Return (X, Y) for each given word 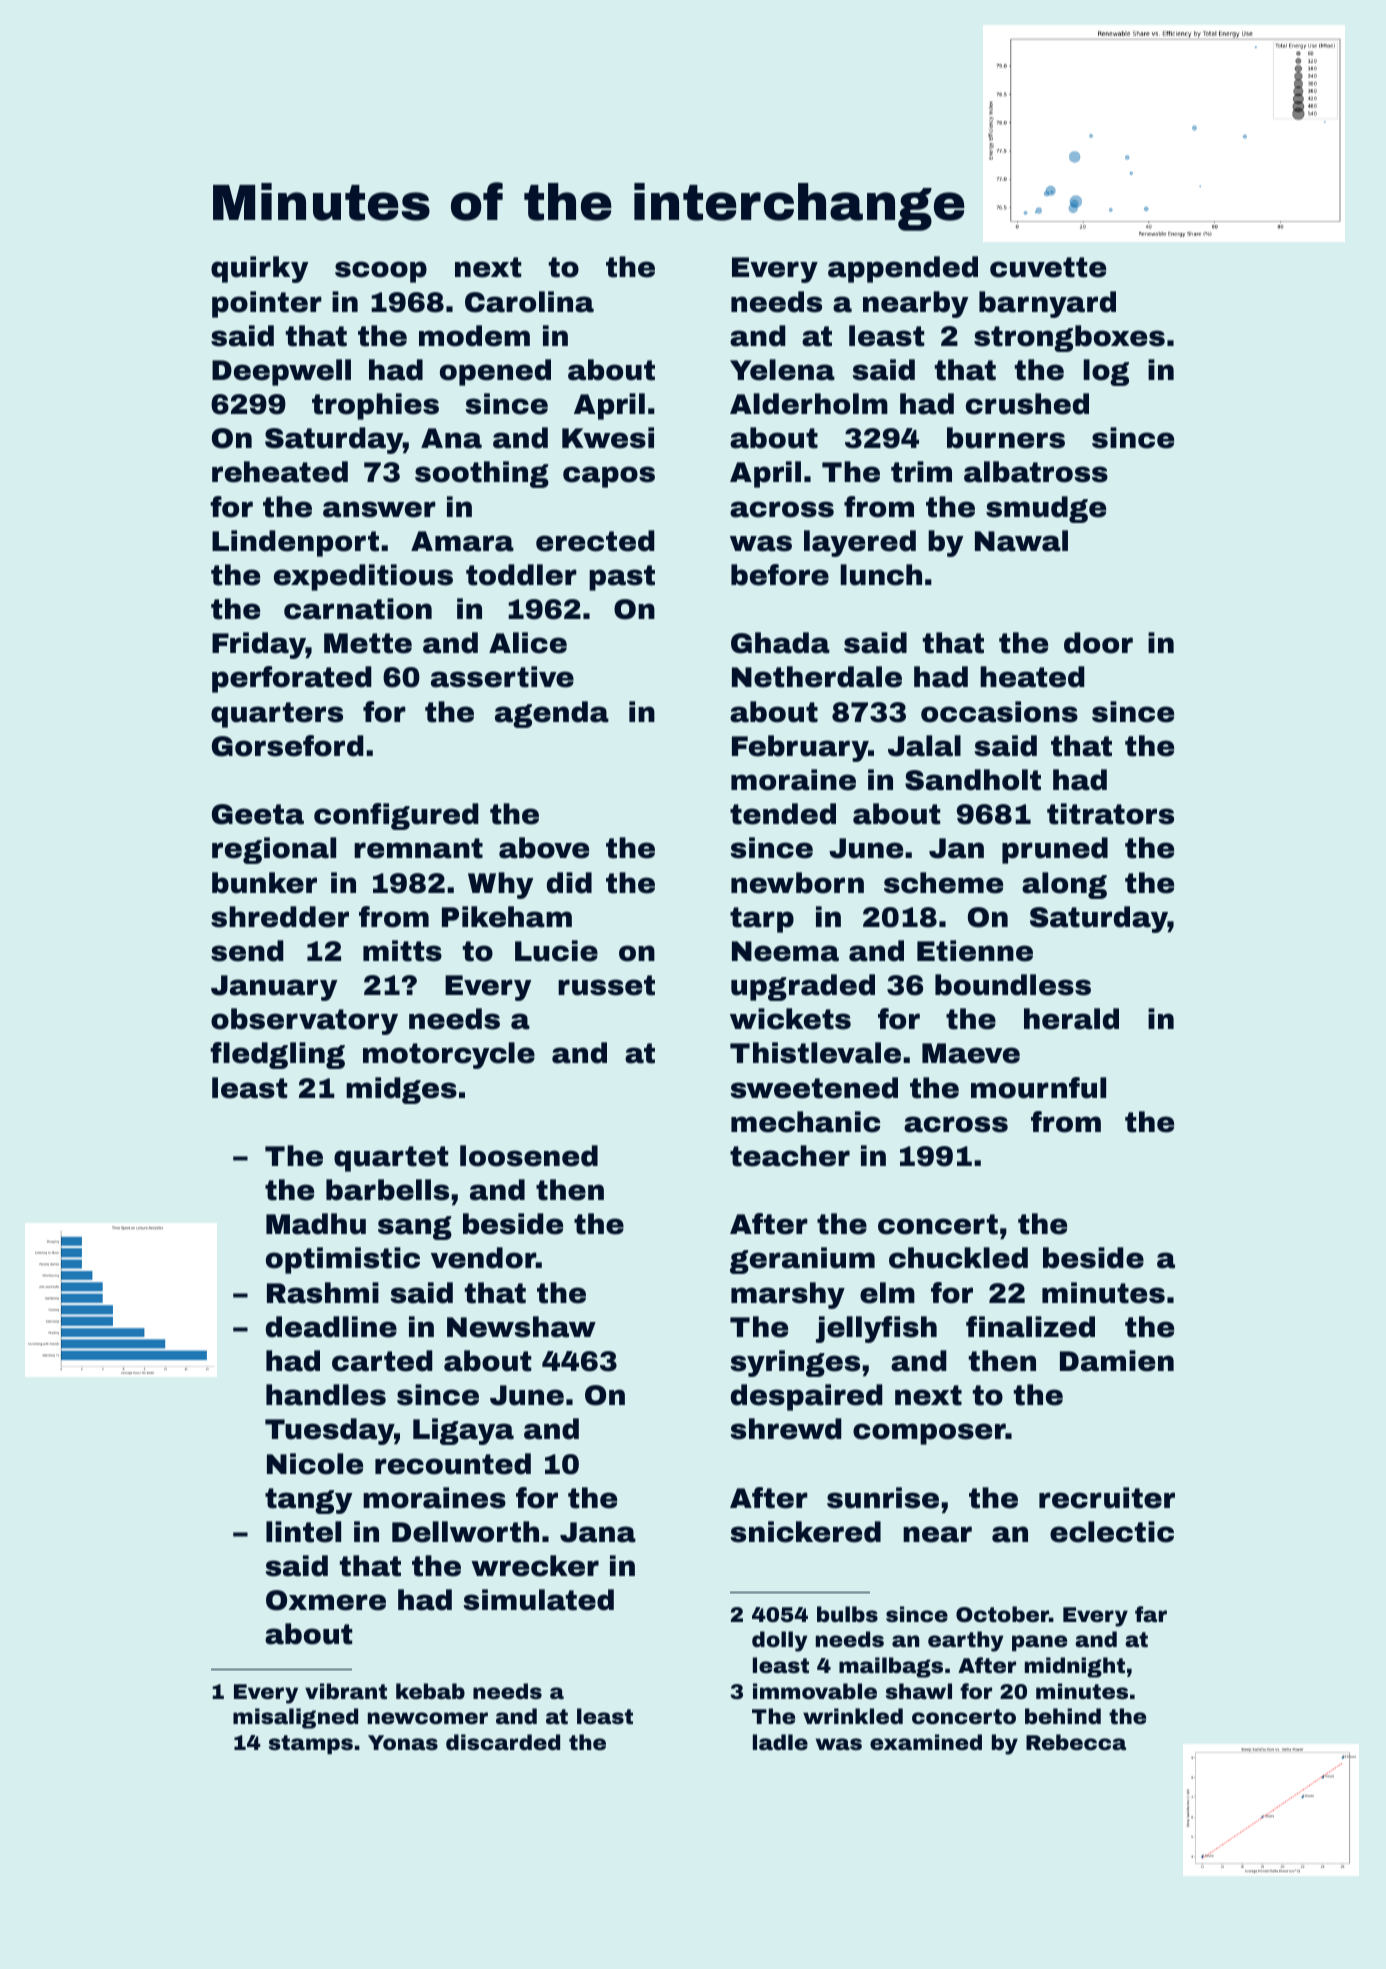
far (1151, 1614)
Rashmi (323, 1293)
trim (921, 472)
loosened (529, 1156)
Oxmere (326, 1600)
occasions (999, 712)
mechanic (805, 1122)
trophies (375, 406)
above (544, 848)
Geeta (258, 814)
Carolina (529, 302)
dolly (780, 1641)
